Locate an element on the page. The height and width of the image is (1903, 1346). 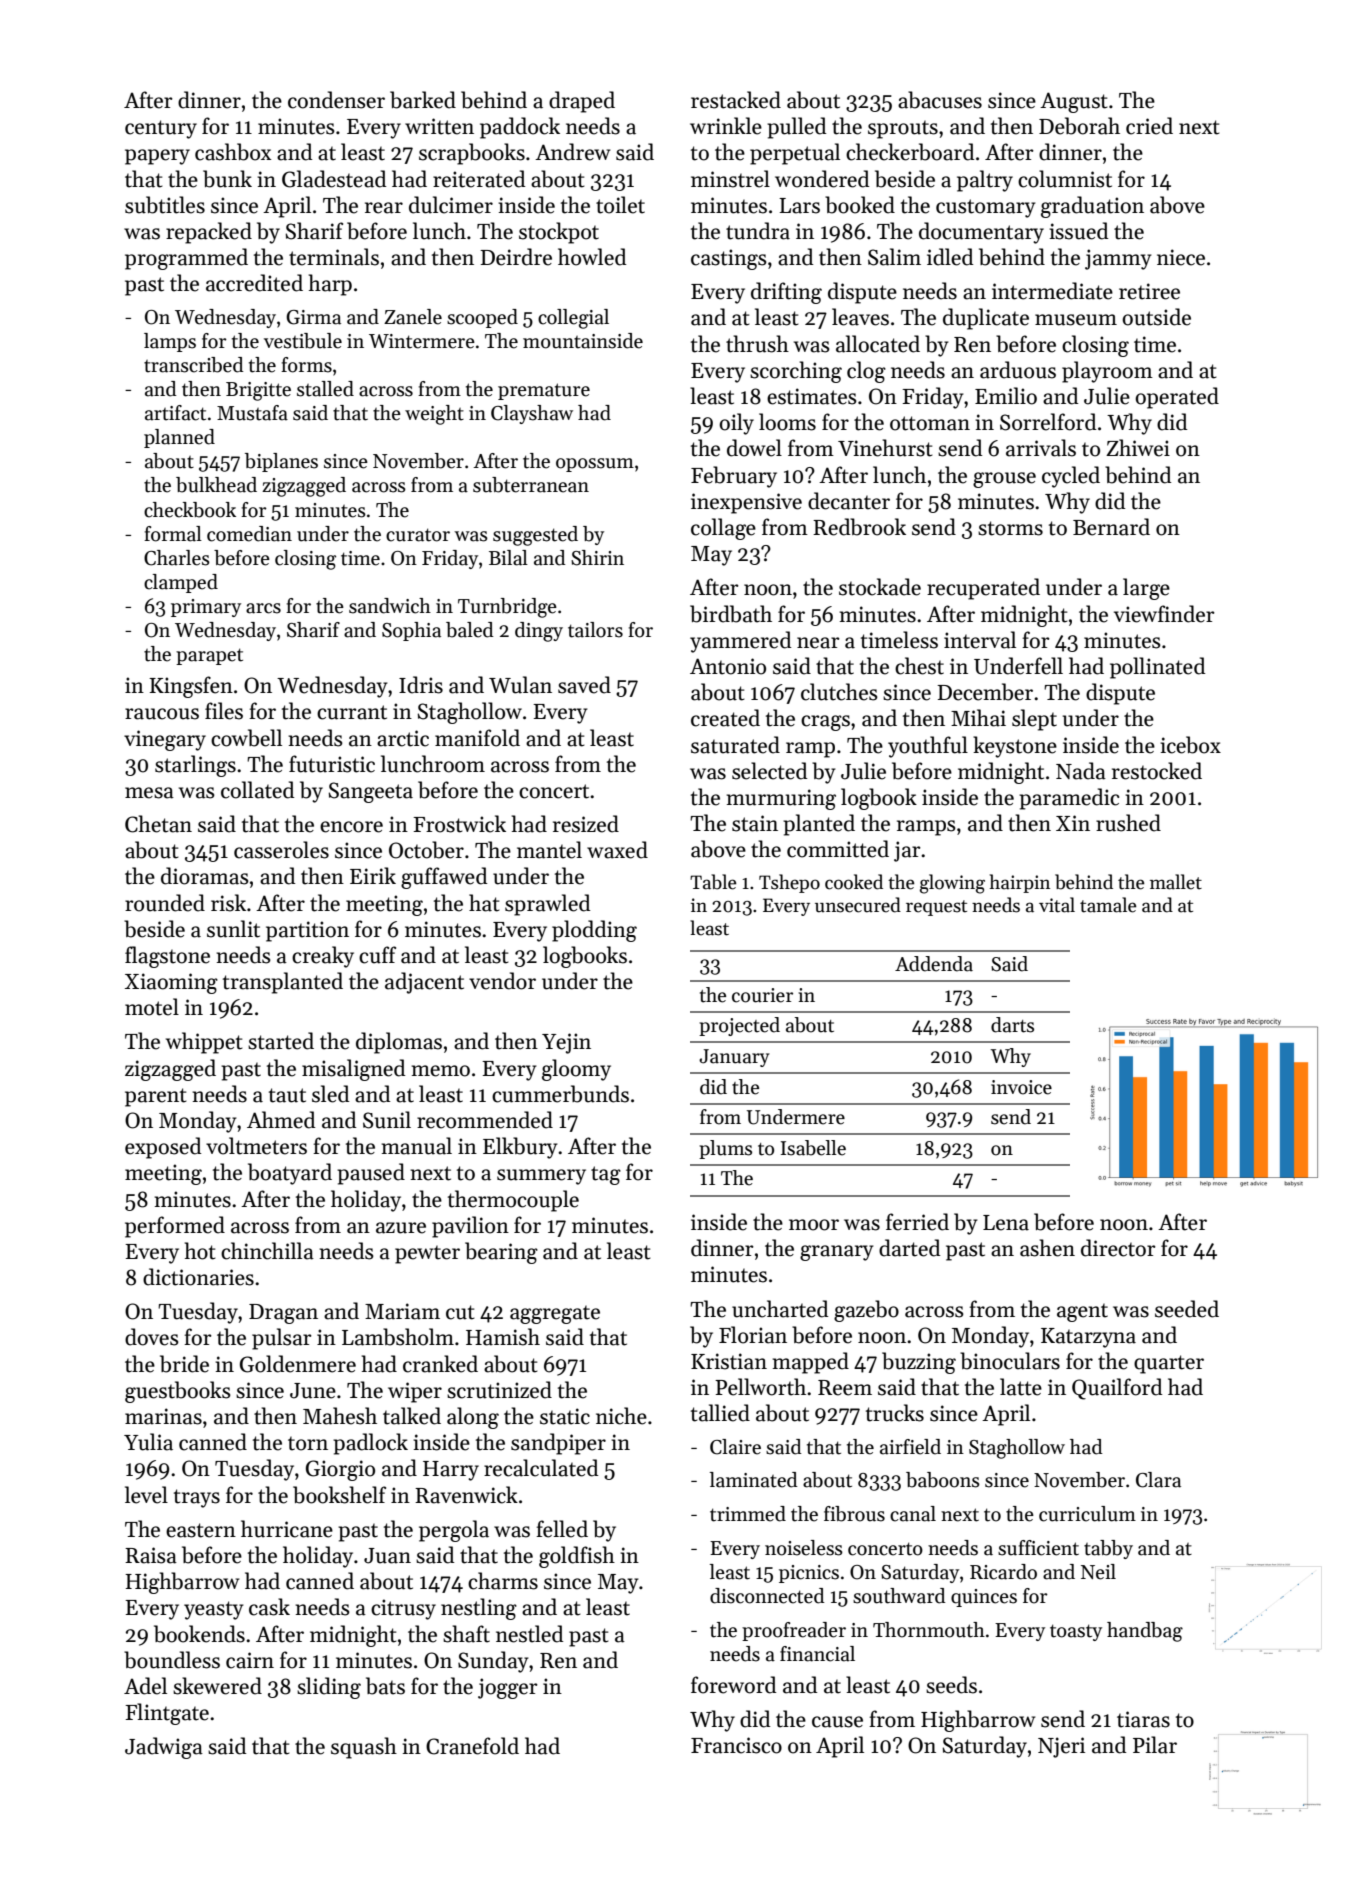
proofreader is located at coordinates (794, 1631).
